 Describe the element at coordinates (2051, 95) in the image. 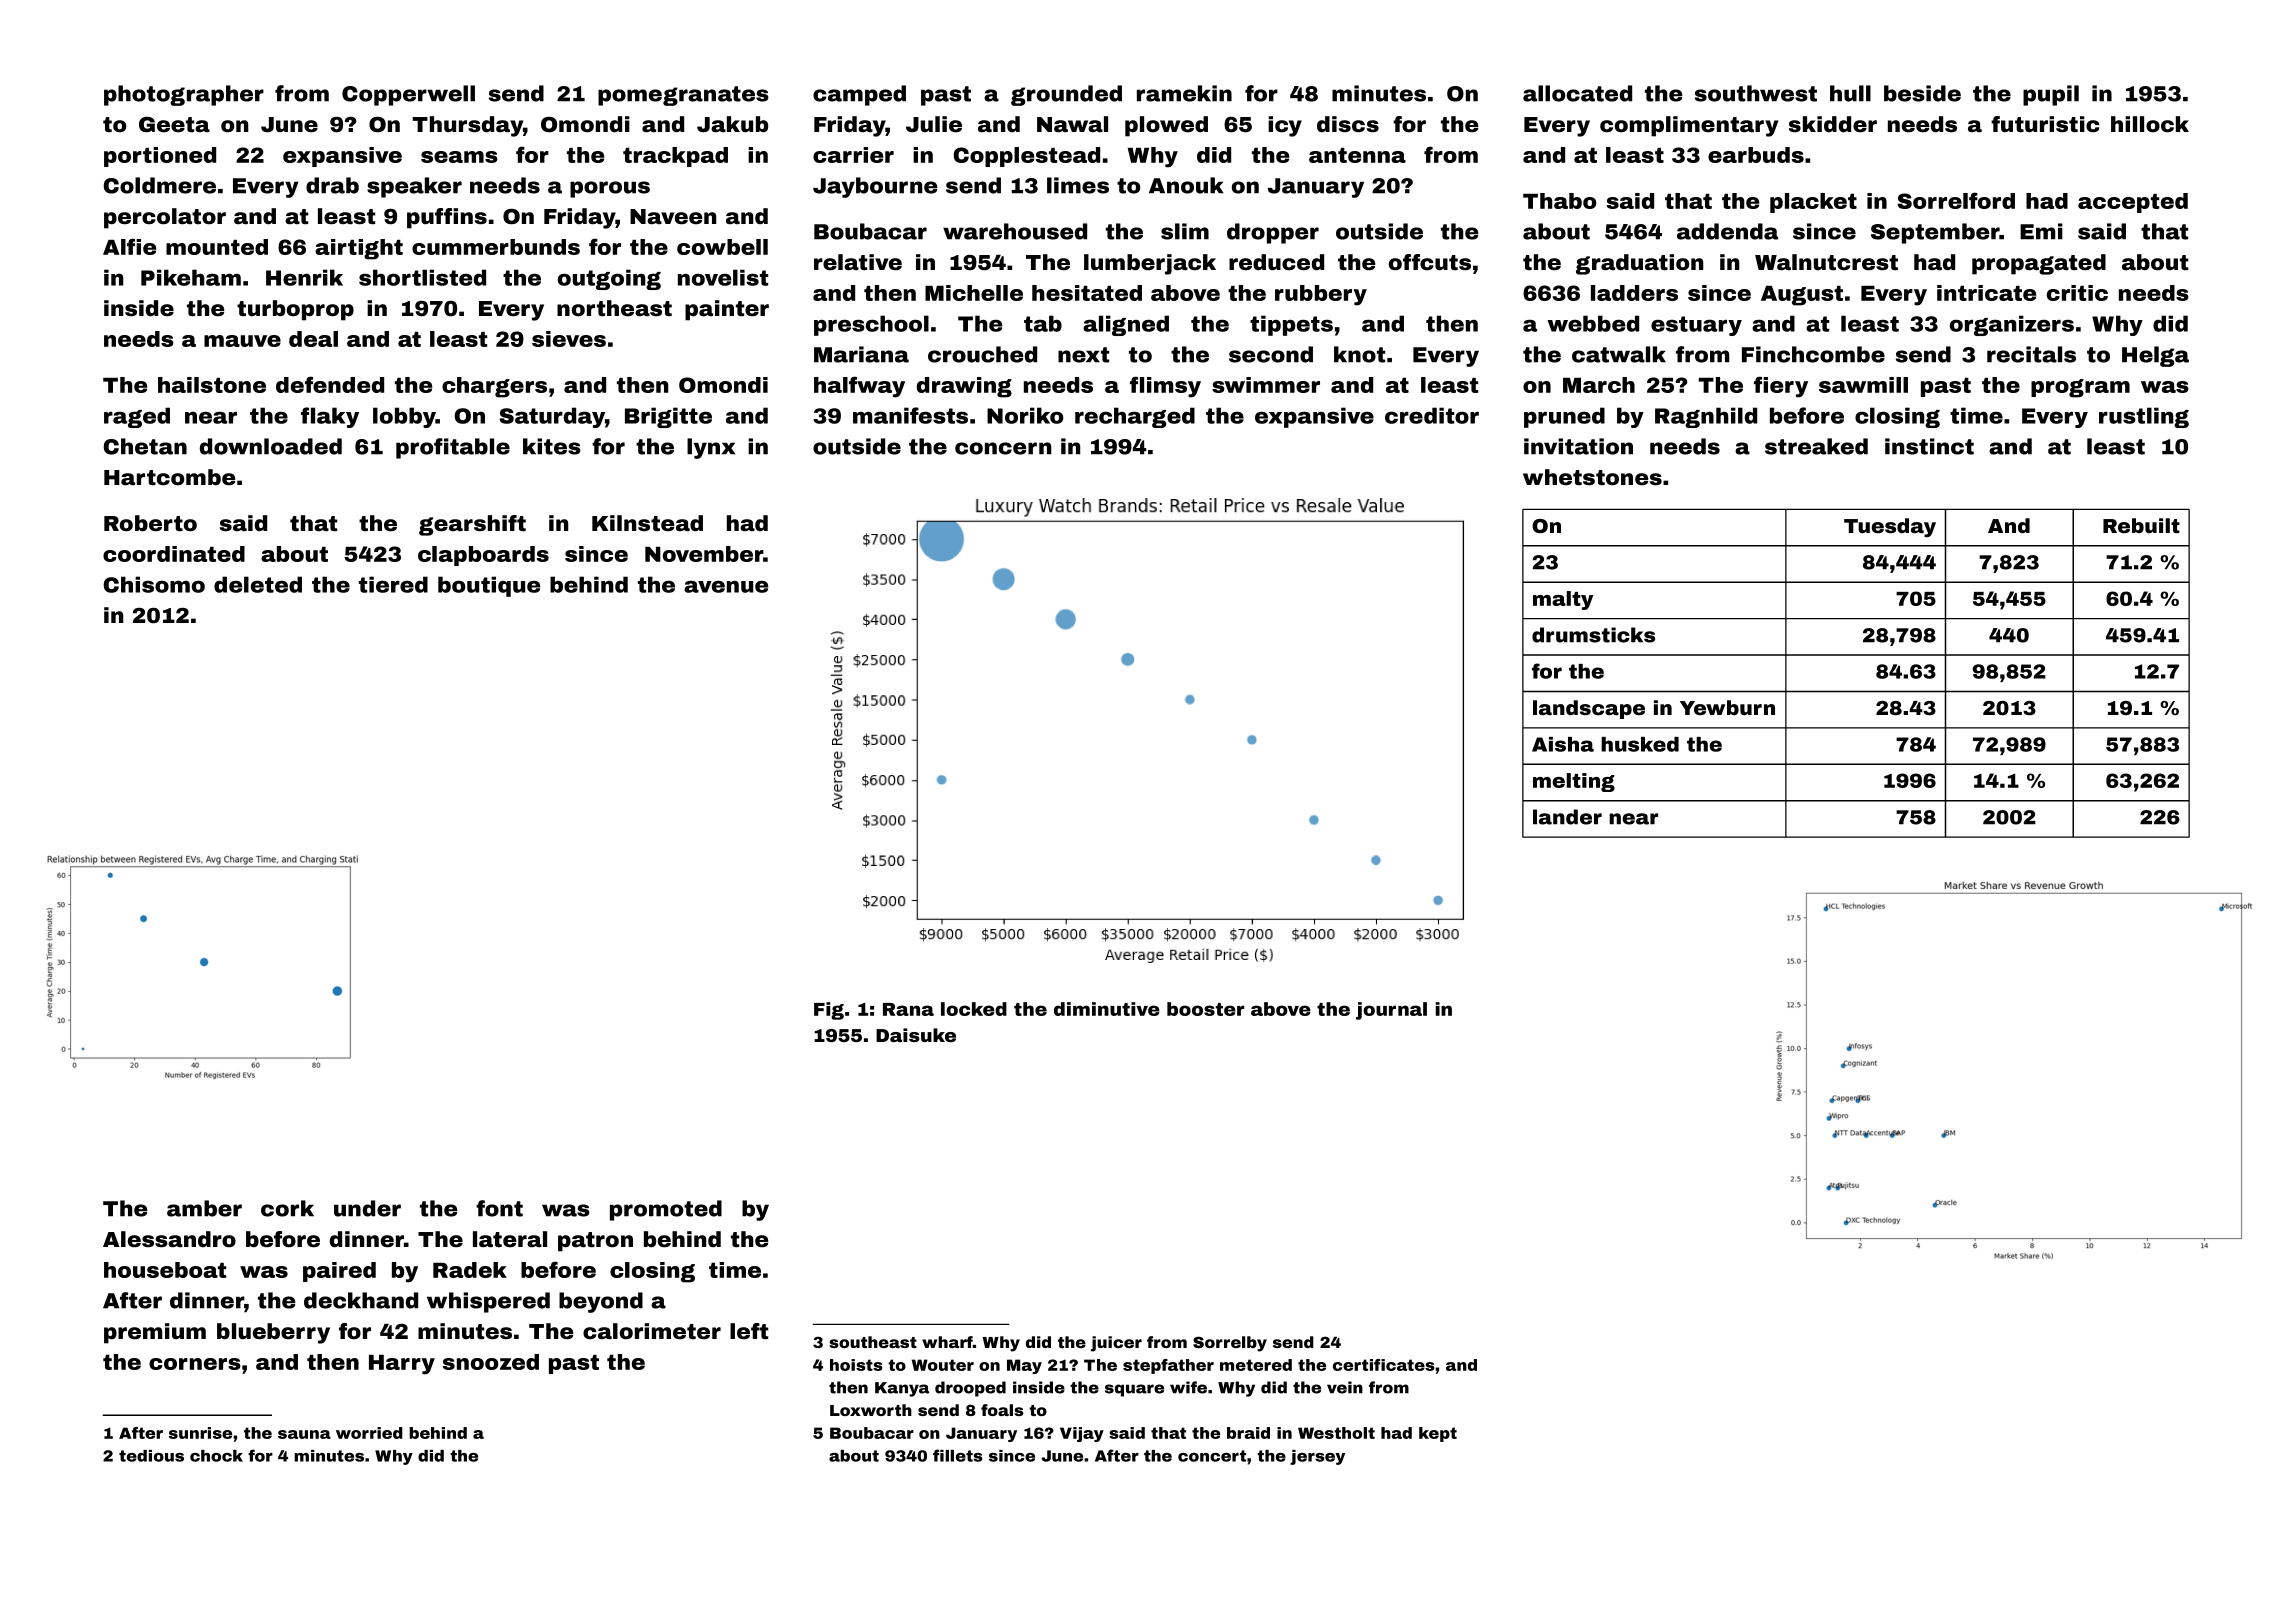

I see `pupil` at that location.
